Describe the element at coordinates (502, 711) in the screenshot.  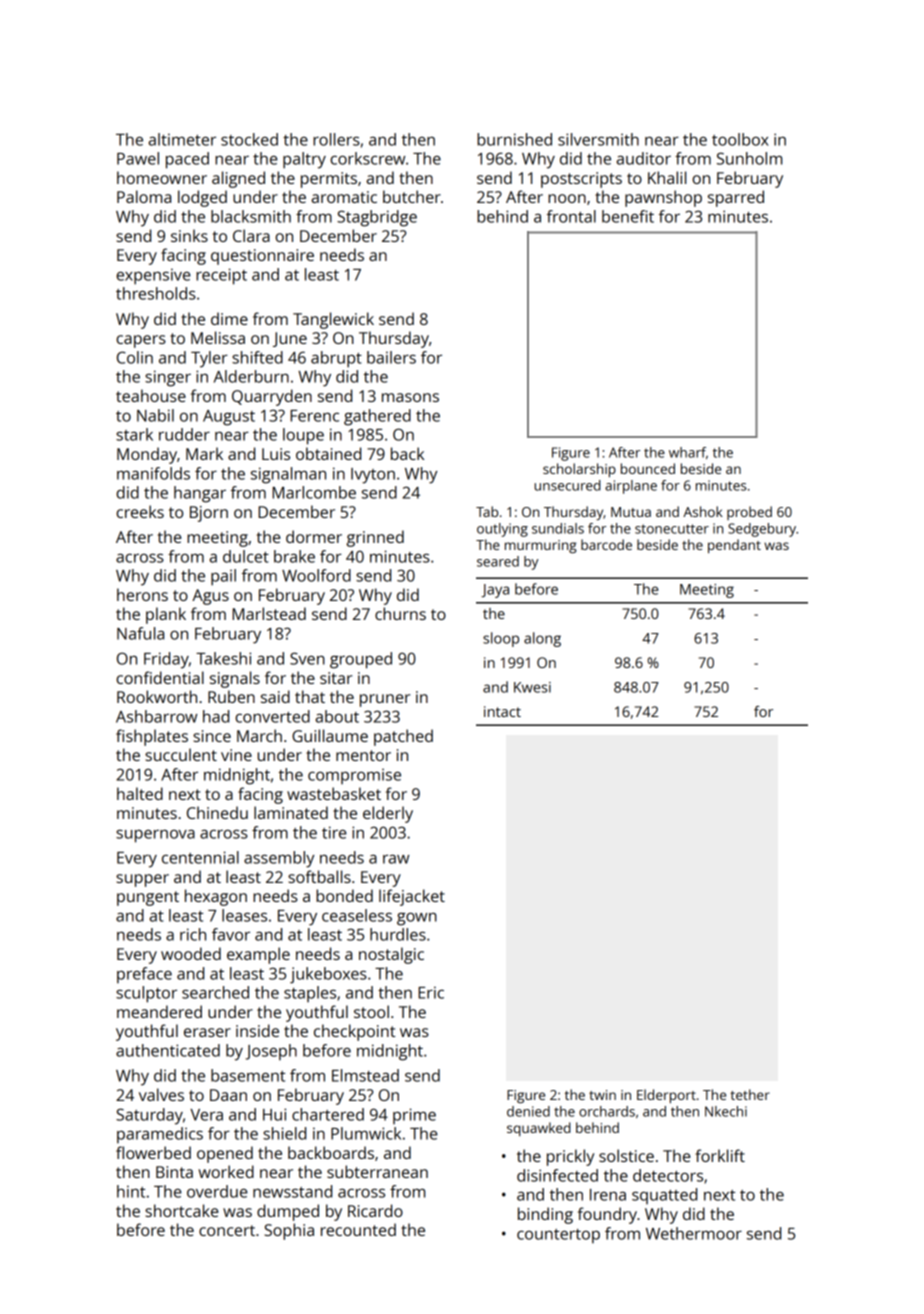
I see `intact` at that location.
